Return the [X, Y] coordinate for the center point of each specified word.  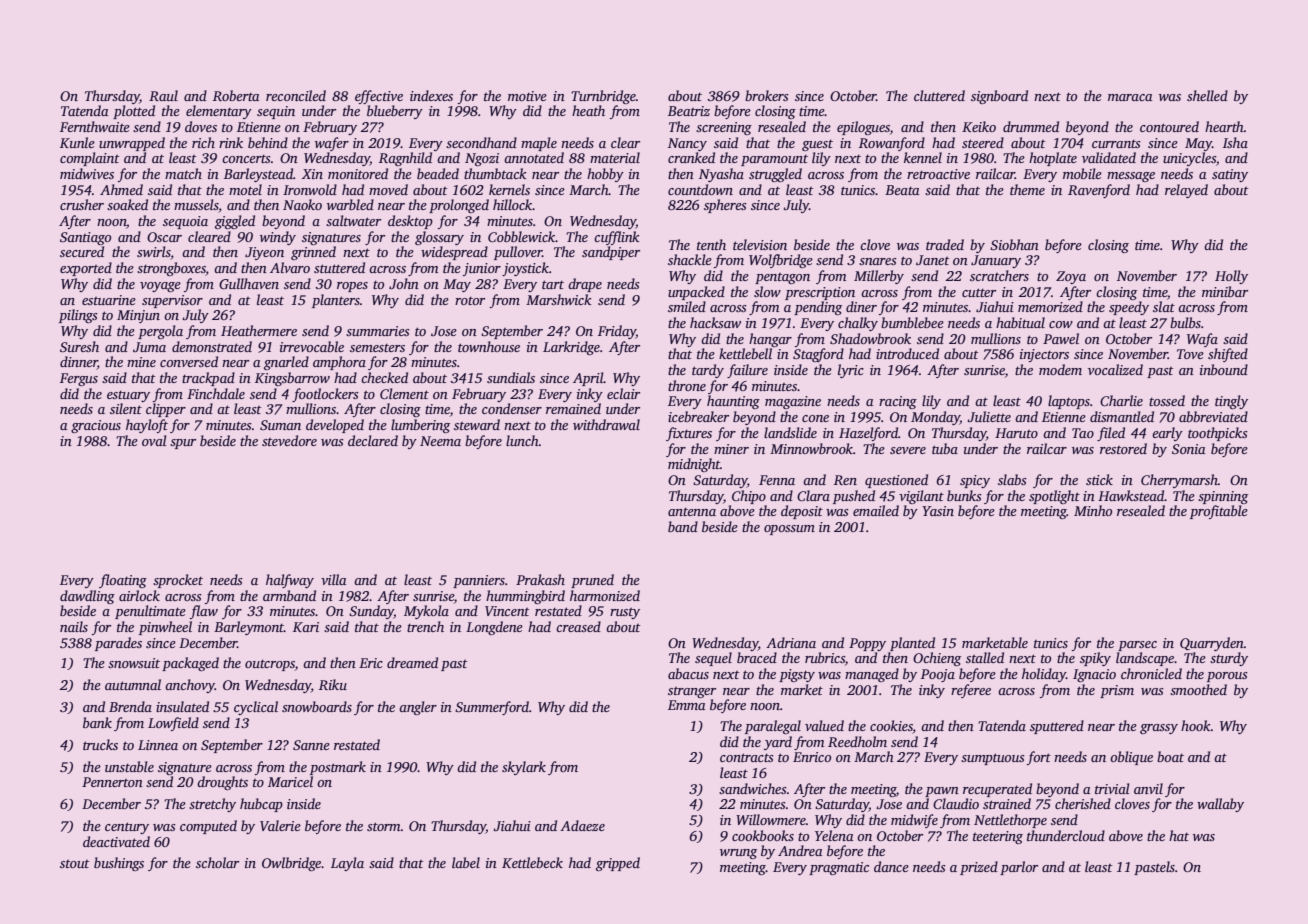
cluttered [939, 95]
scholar [217, 862]
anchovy [190, 686]
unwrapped [132, 144]
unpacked [696, 293]
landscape [1145, 659]
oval [154, 440]
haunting [733, 402]
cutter [979, 292]
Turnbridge [603, 97]
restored [1123, 448]
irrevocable [312, 346]
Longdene [494, 628]
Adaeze [582, 825]
